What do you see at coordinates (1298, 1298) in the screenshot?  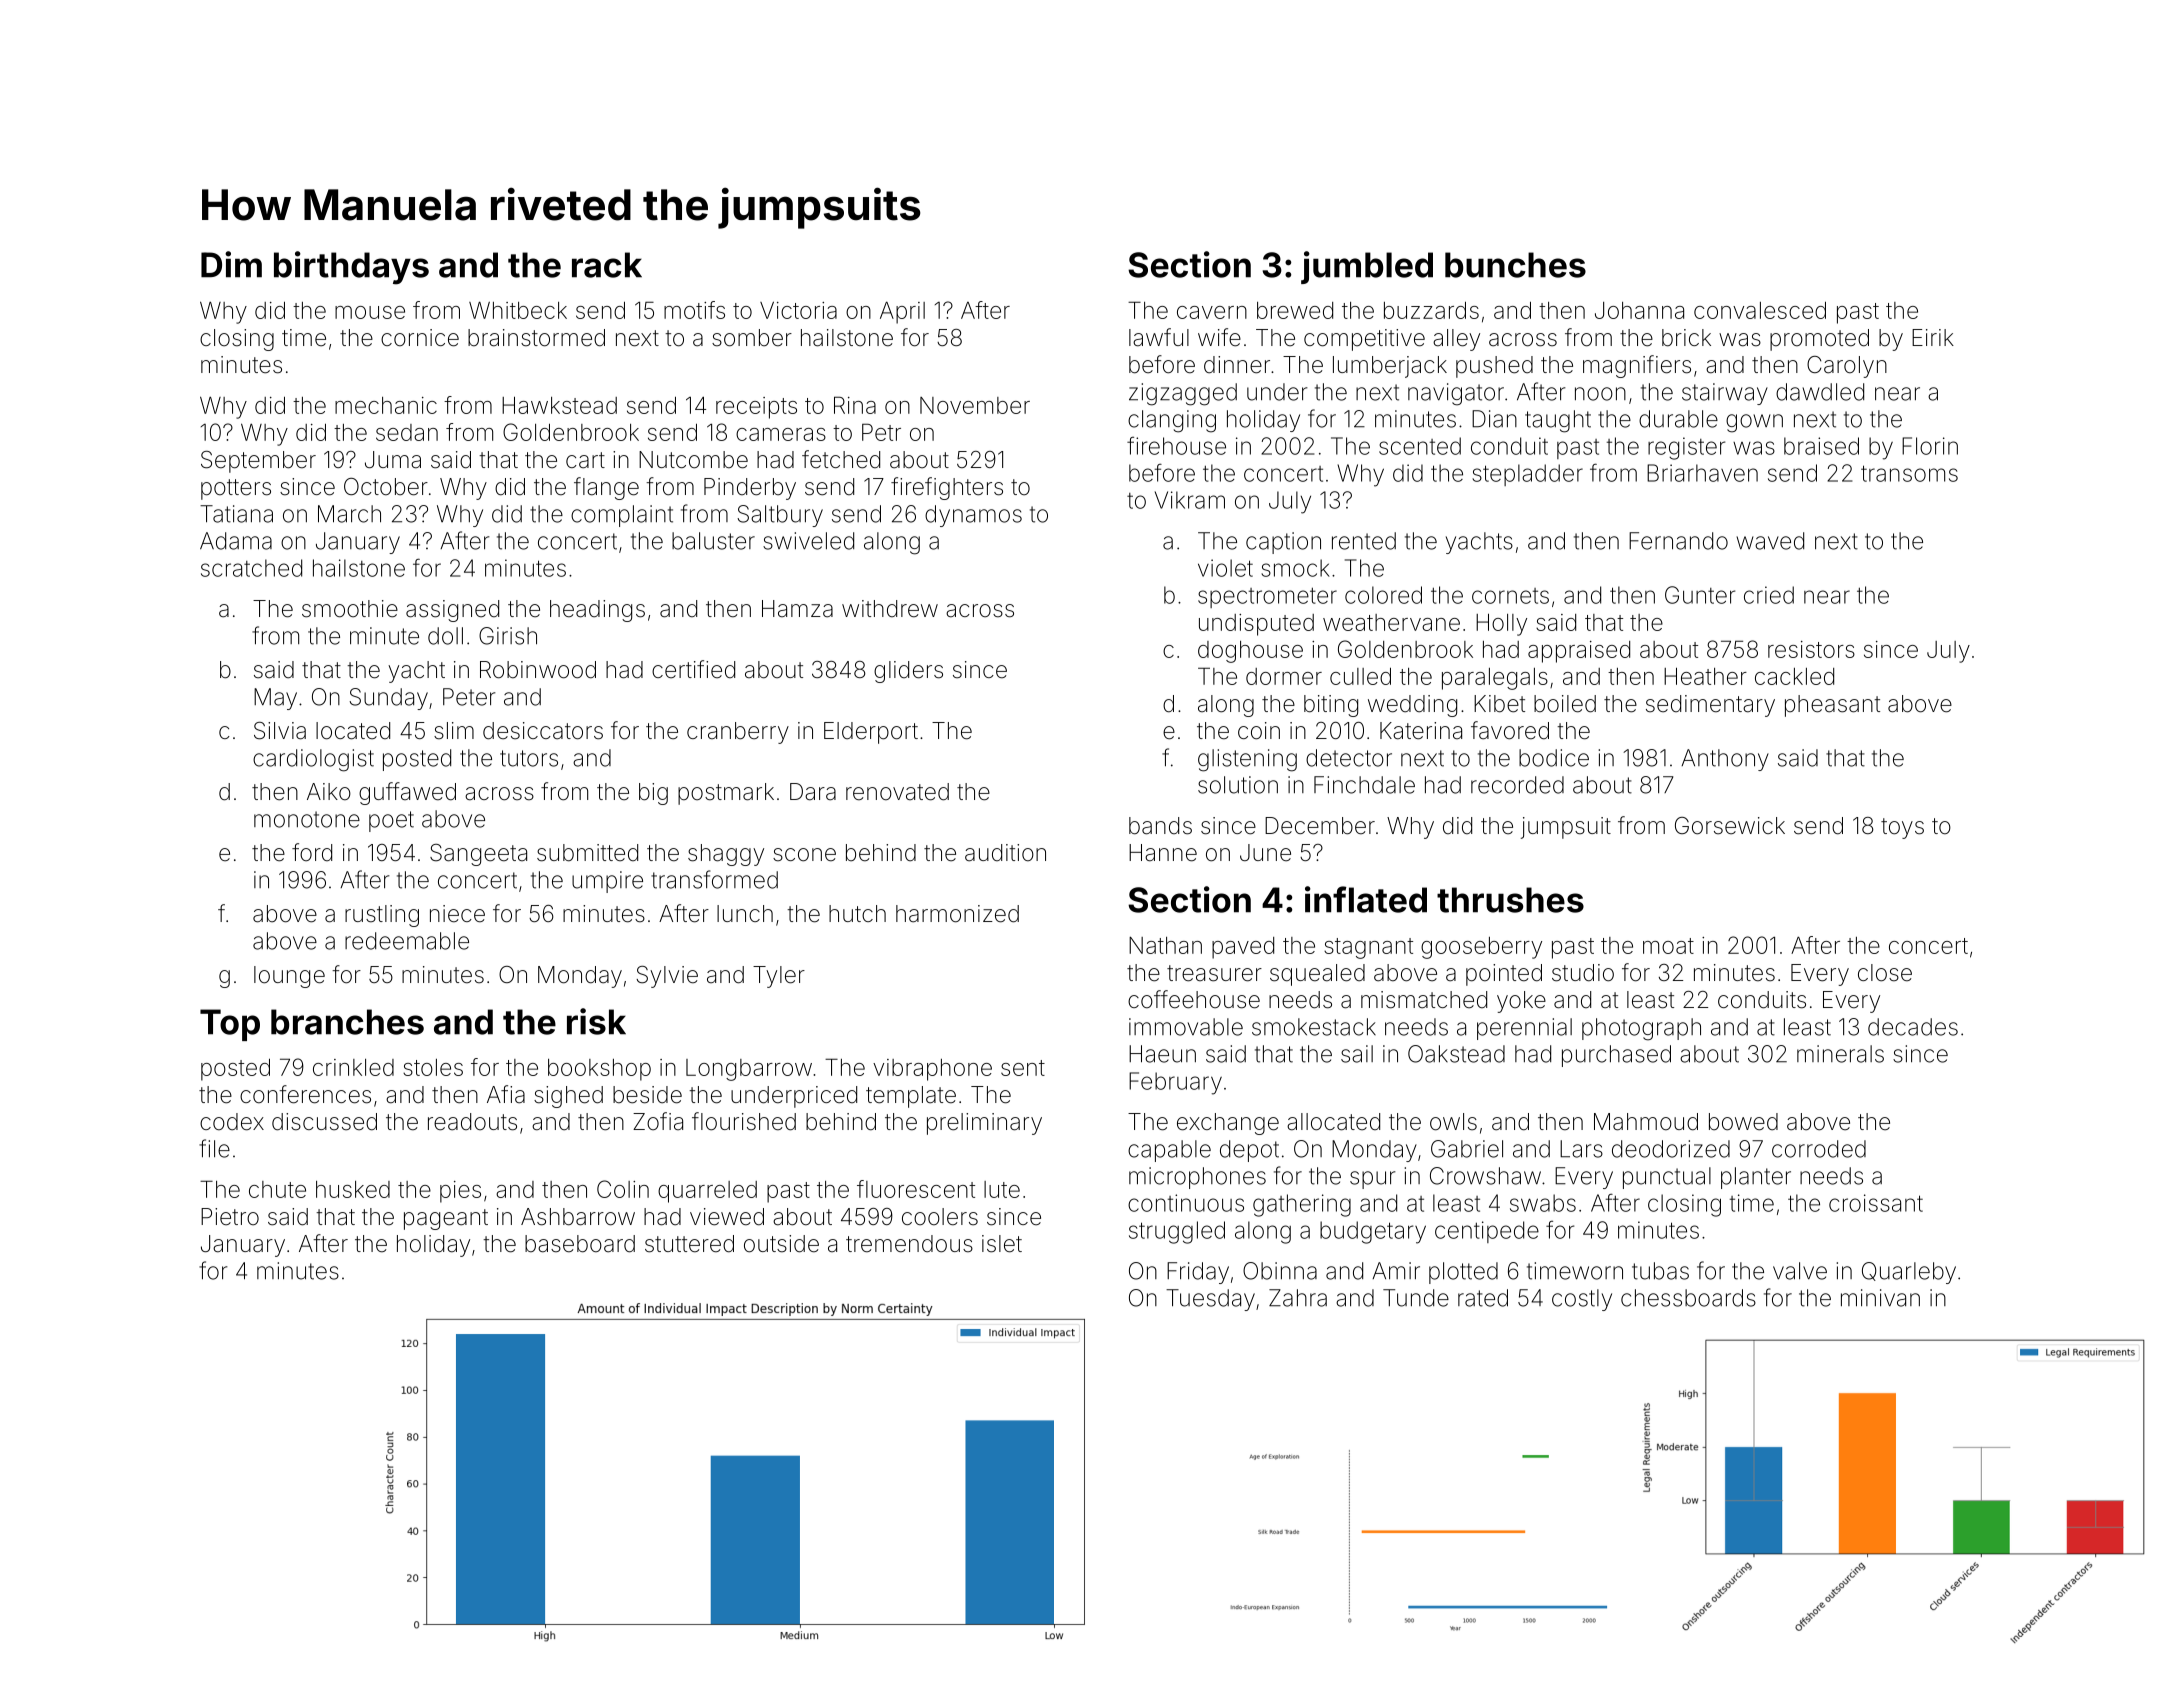 I see `Zahra` at bounding box center [1298, 1298].
